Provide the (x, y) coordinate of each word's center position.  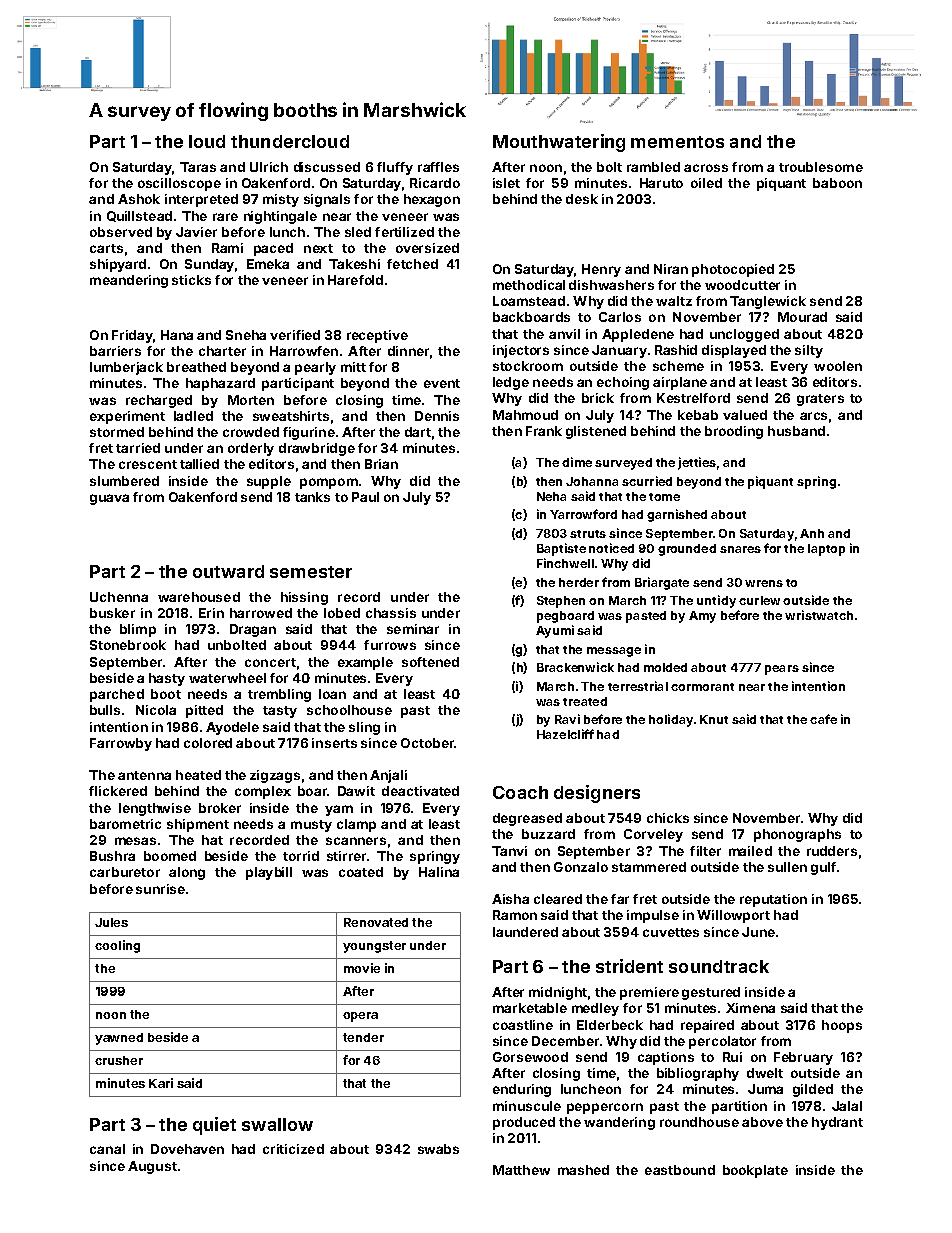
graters (820, 400)
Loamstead (529, 301)
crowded (251, 432)
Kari (161, 1083)
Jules (111, 922)
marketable (530, 1008)
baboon (837, 183)
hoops (842, 1026)
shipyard (118, 265)
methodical (529, 285)
